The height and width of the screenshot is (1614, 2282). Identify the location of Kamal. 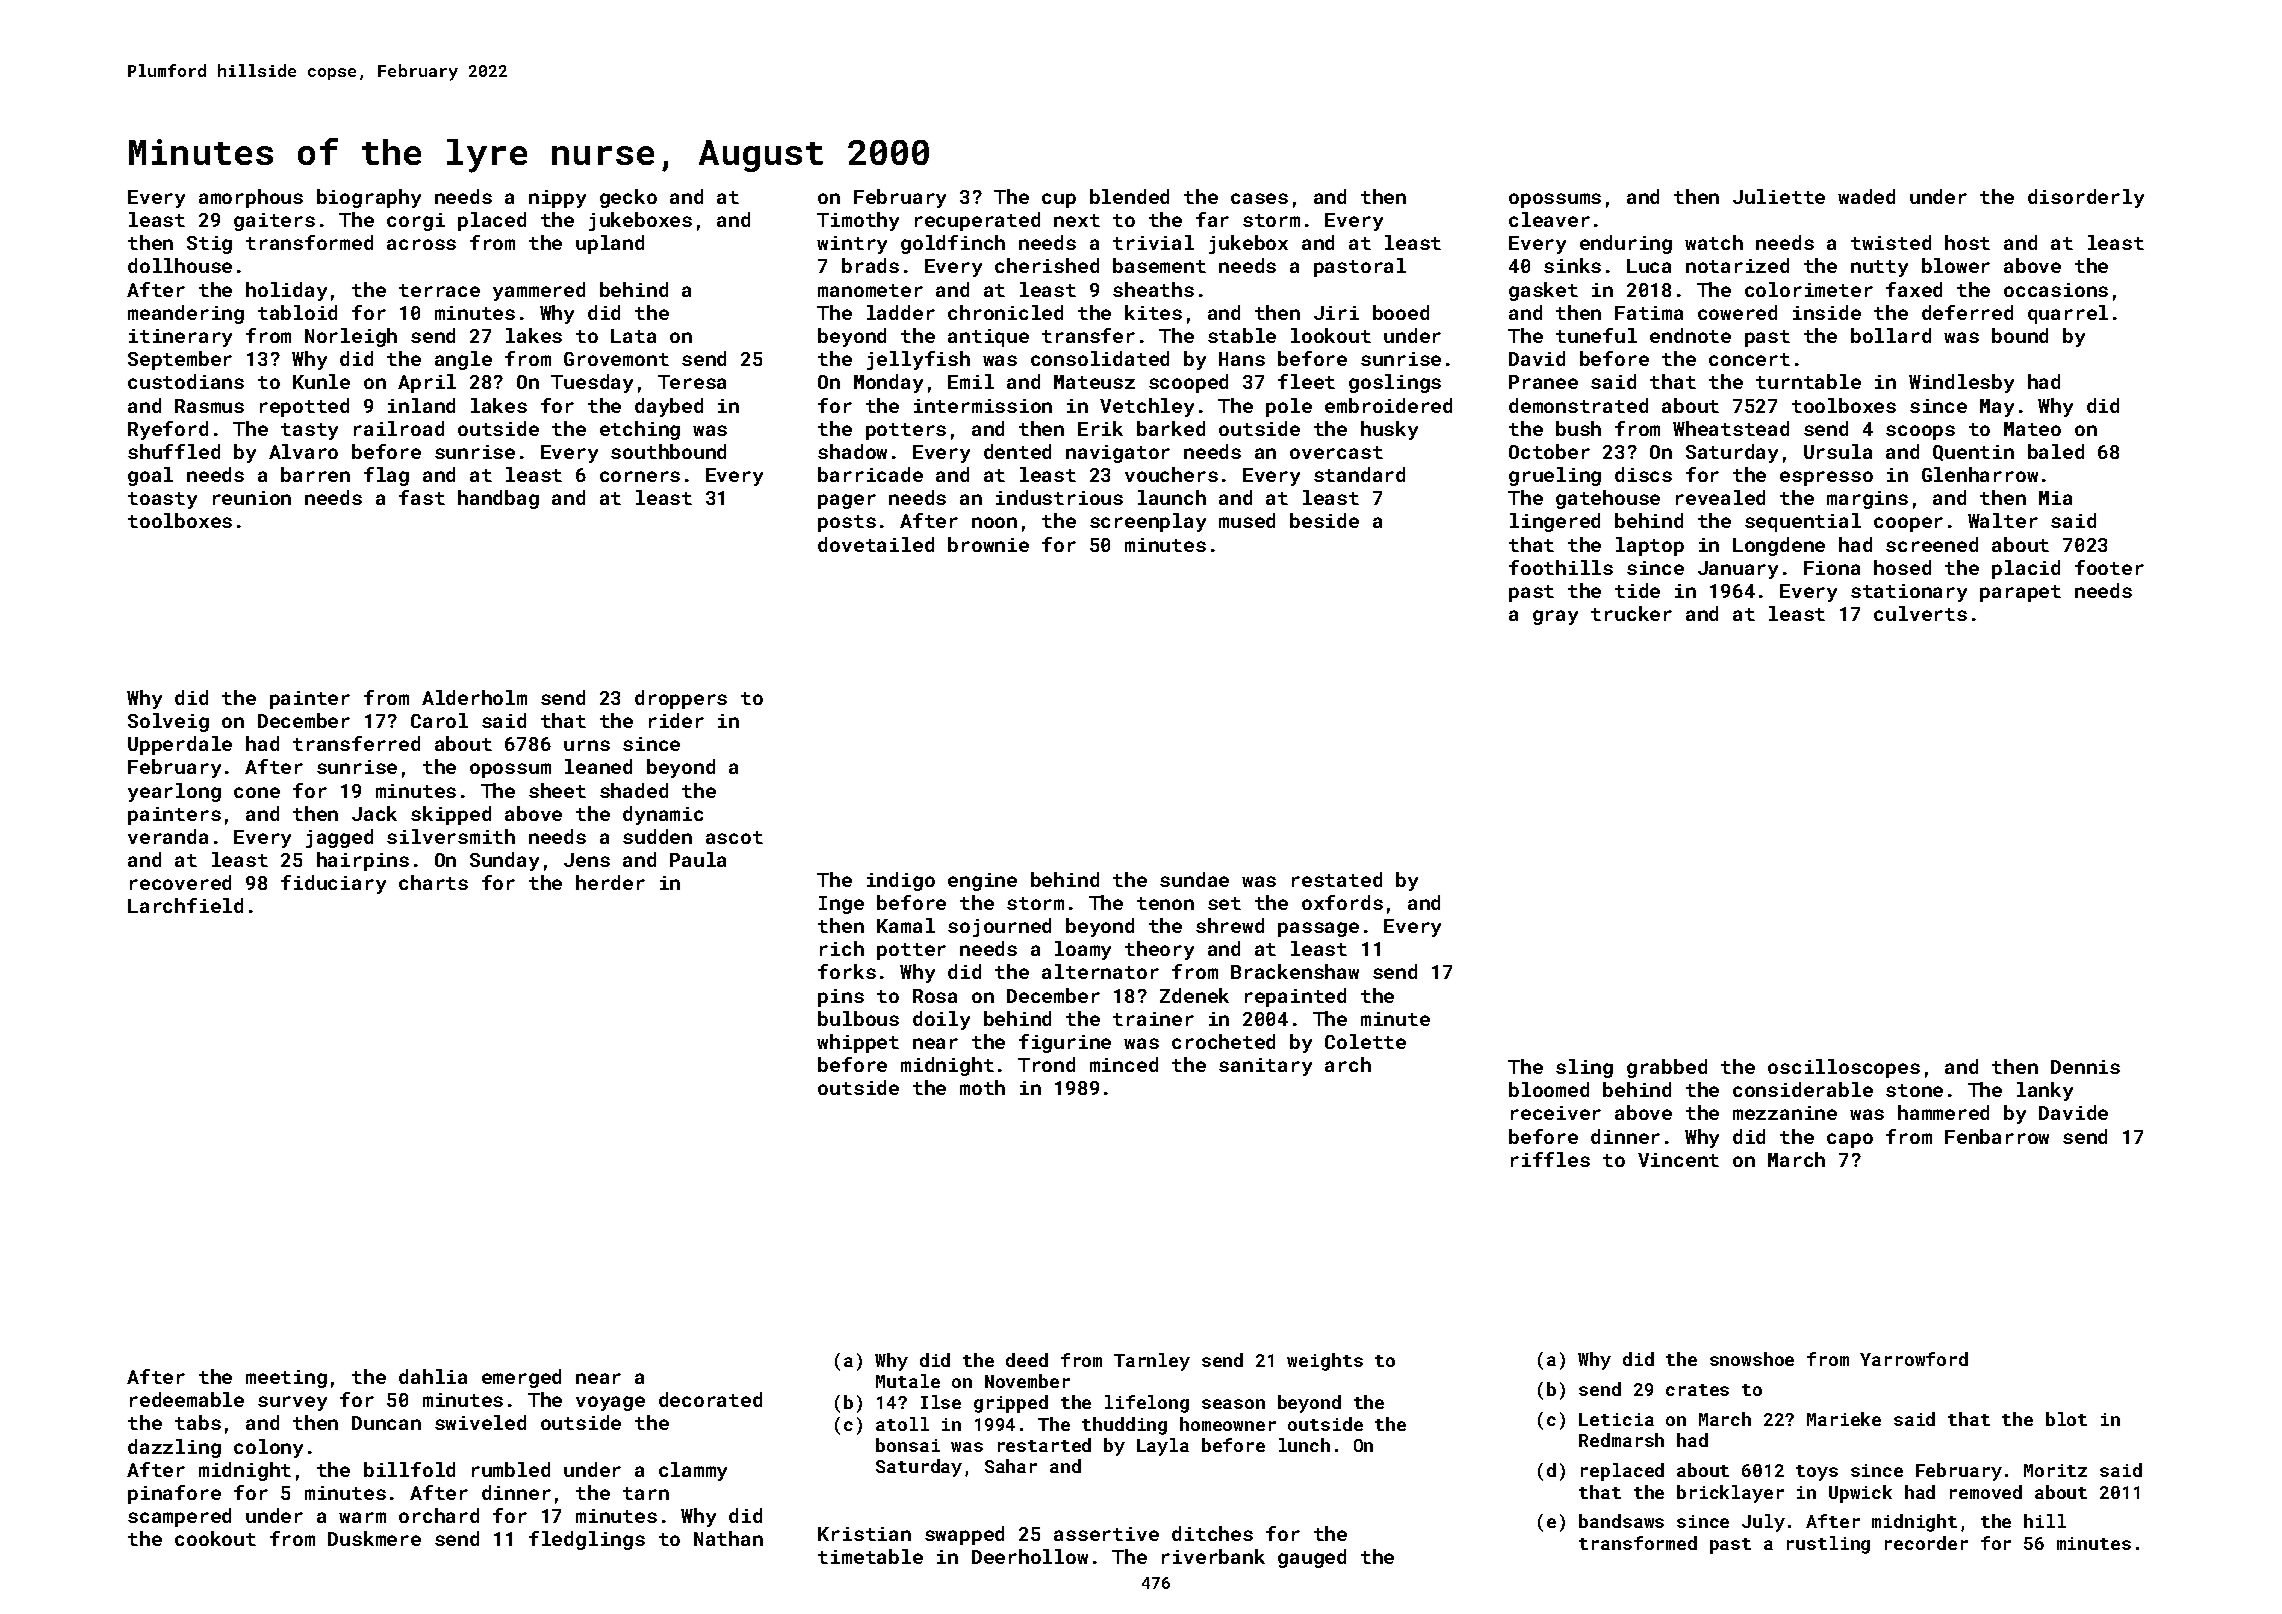
(906, 925).
